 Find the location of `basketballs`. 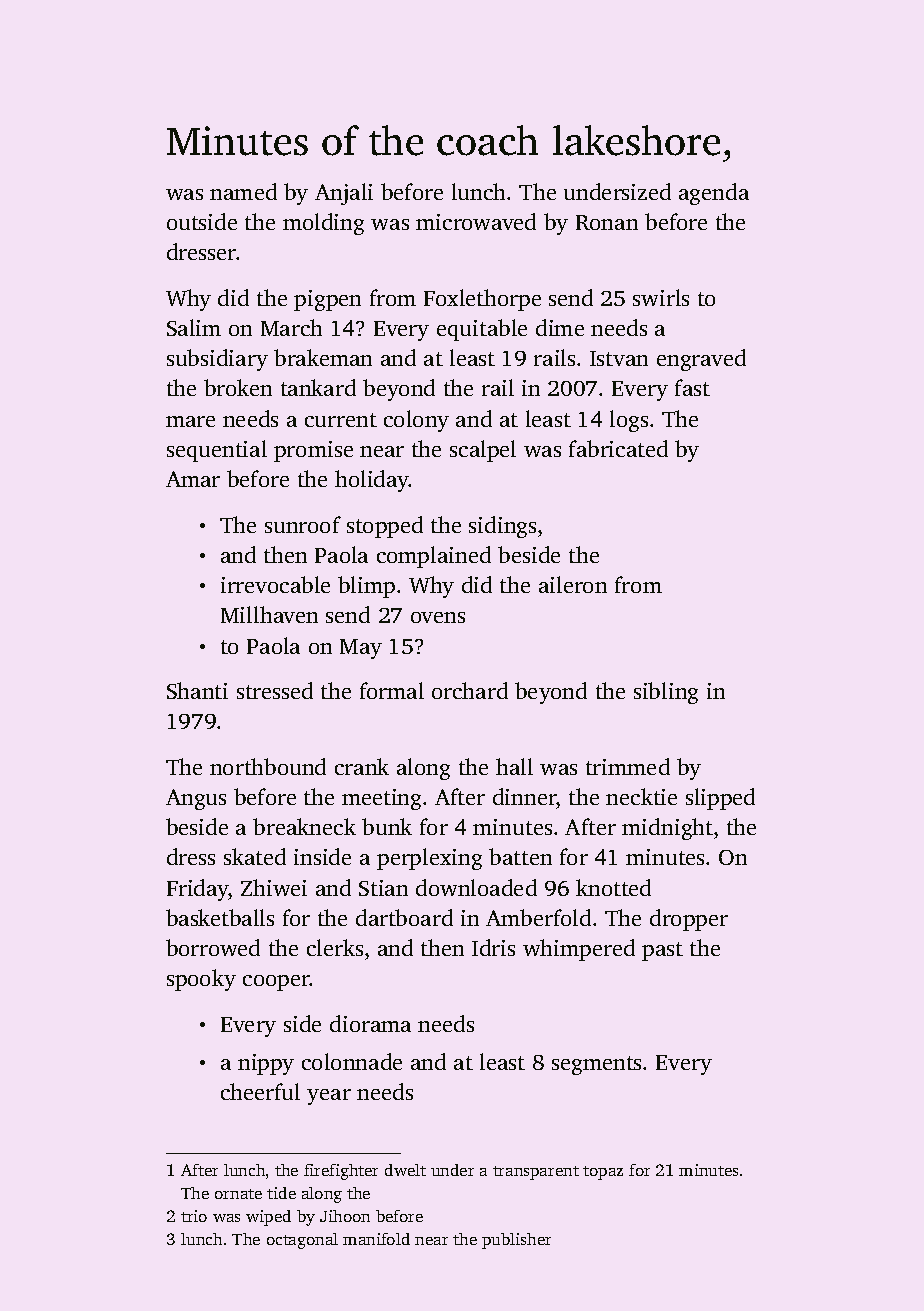

basketballs is located at coordinates (220, 917).
